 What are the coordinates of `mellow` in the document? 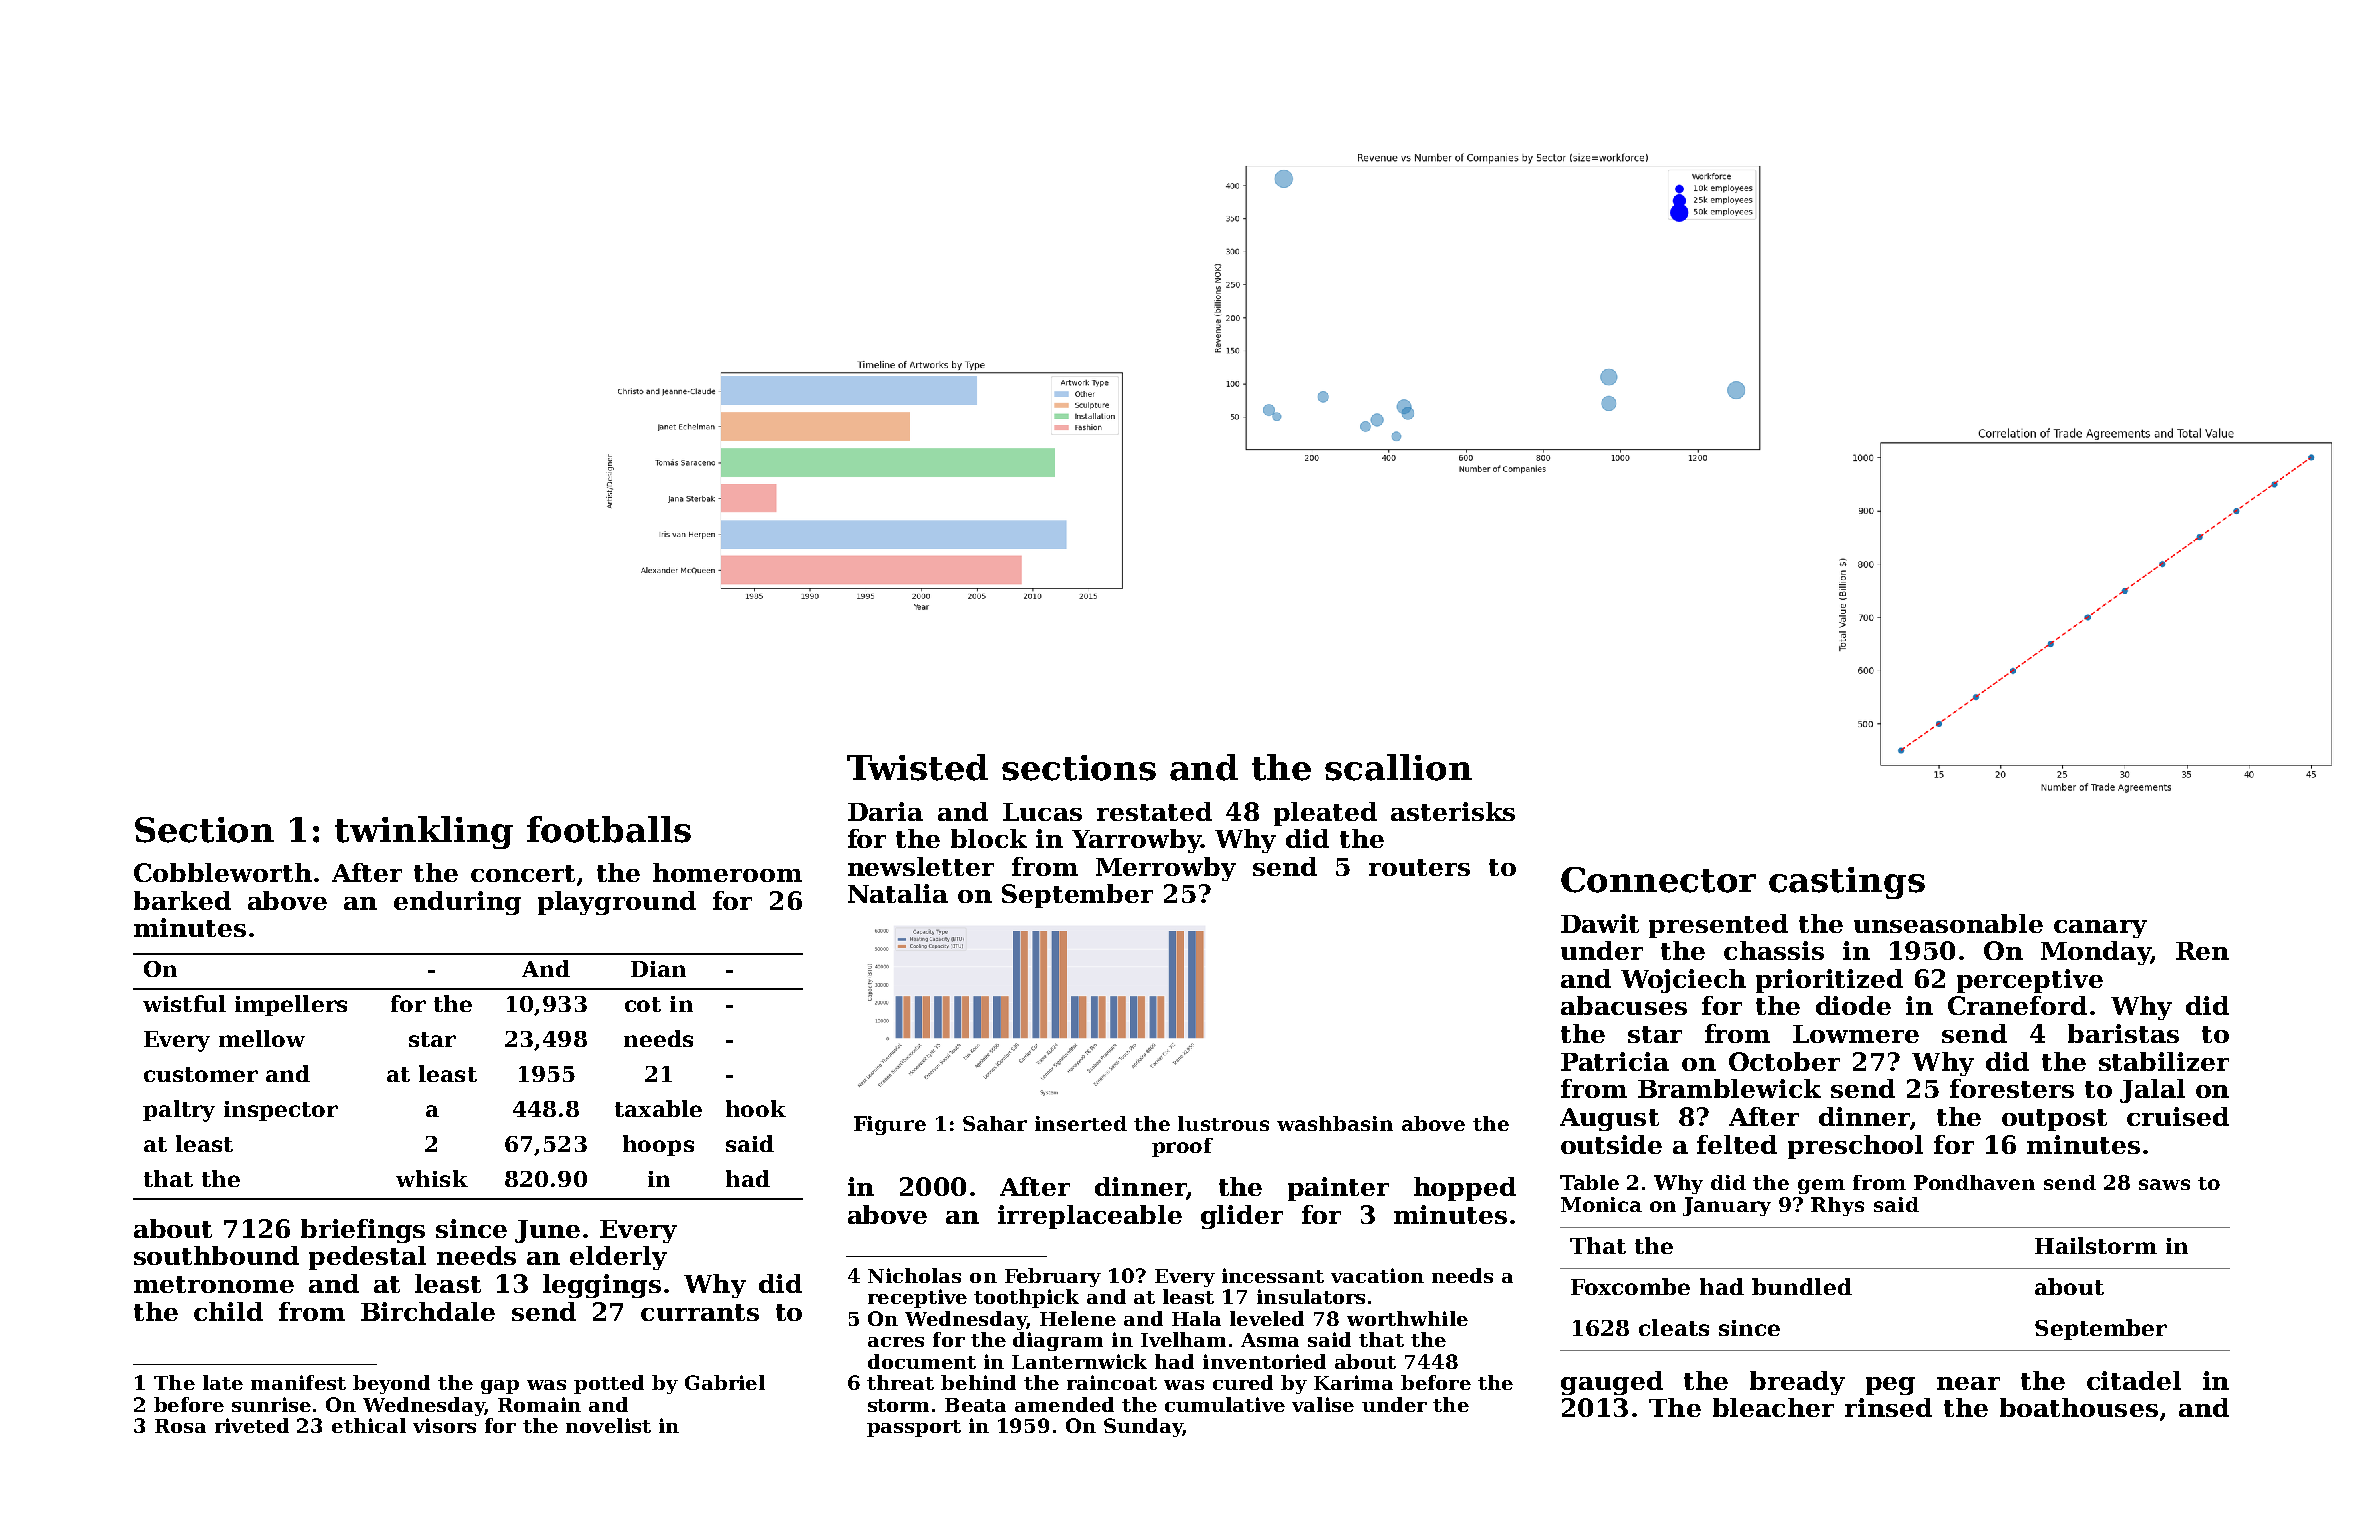 It's located at (262, 1038).
